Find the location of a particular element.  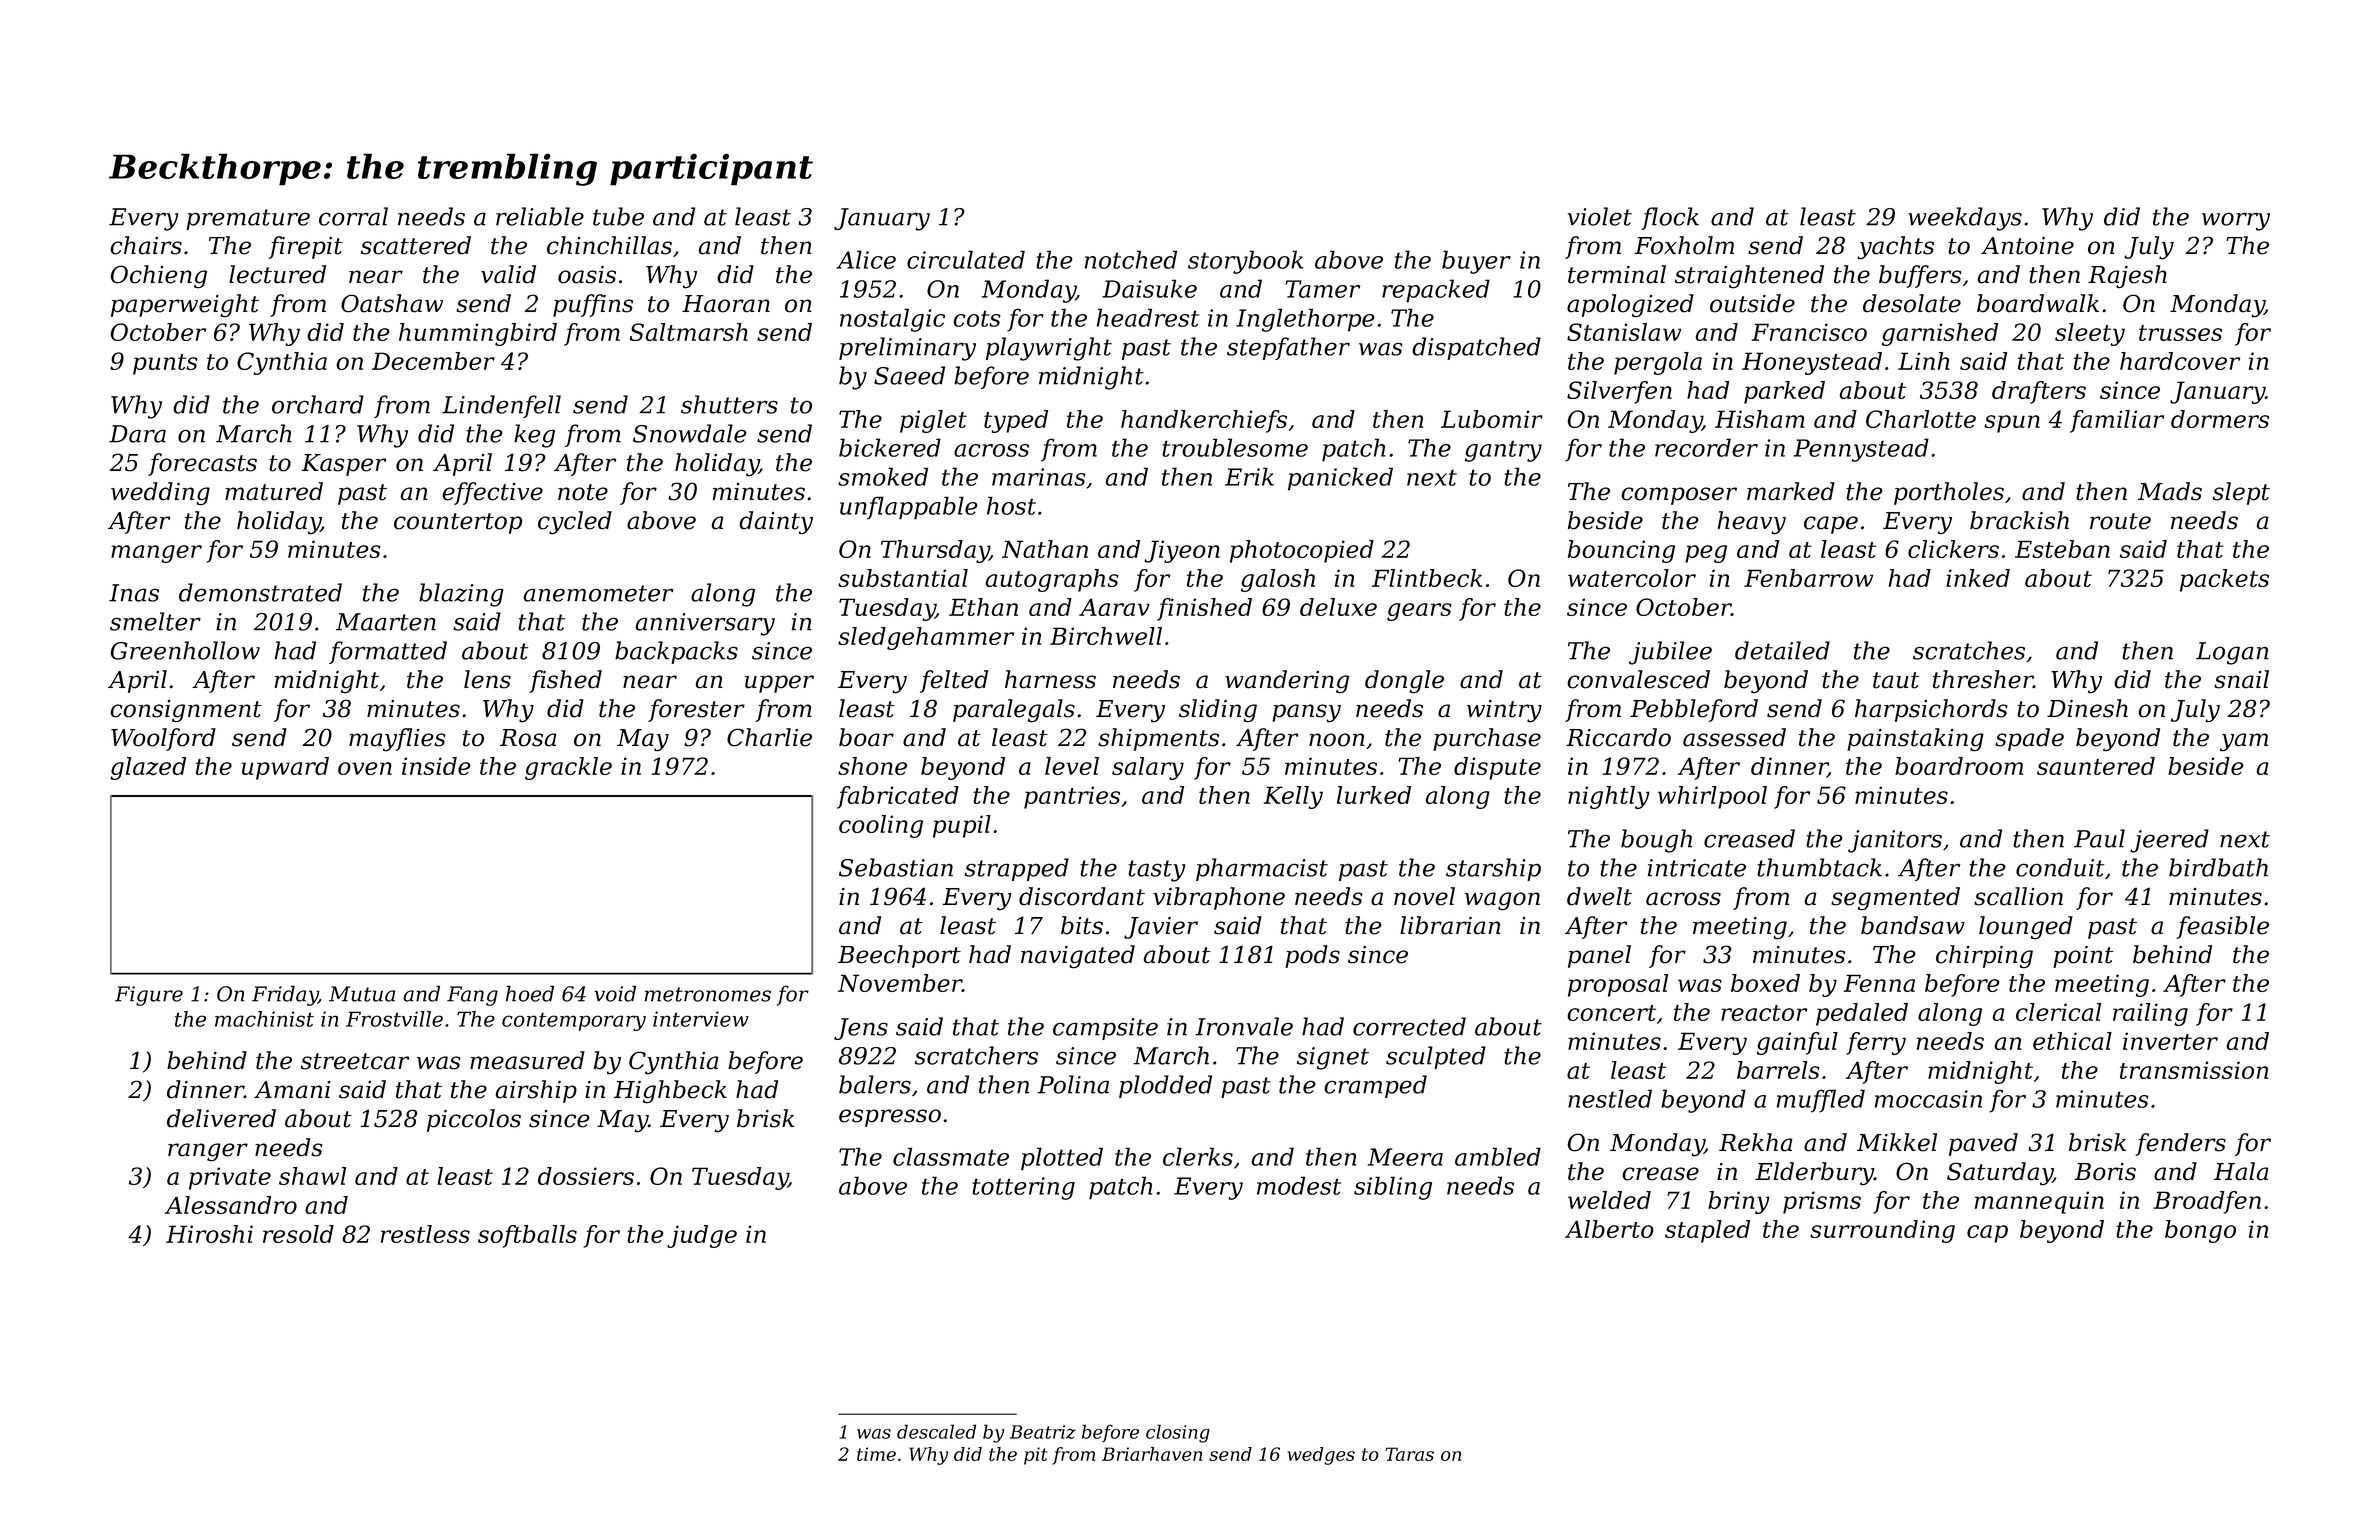

cramped is located at coordinates (1375, 1086).
